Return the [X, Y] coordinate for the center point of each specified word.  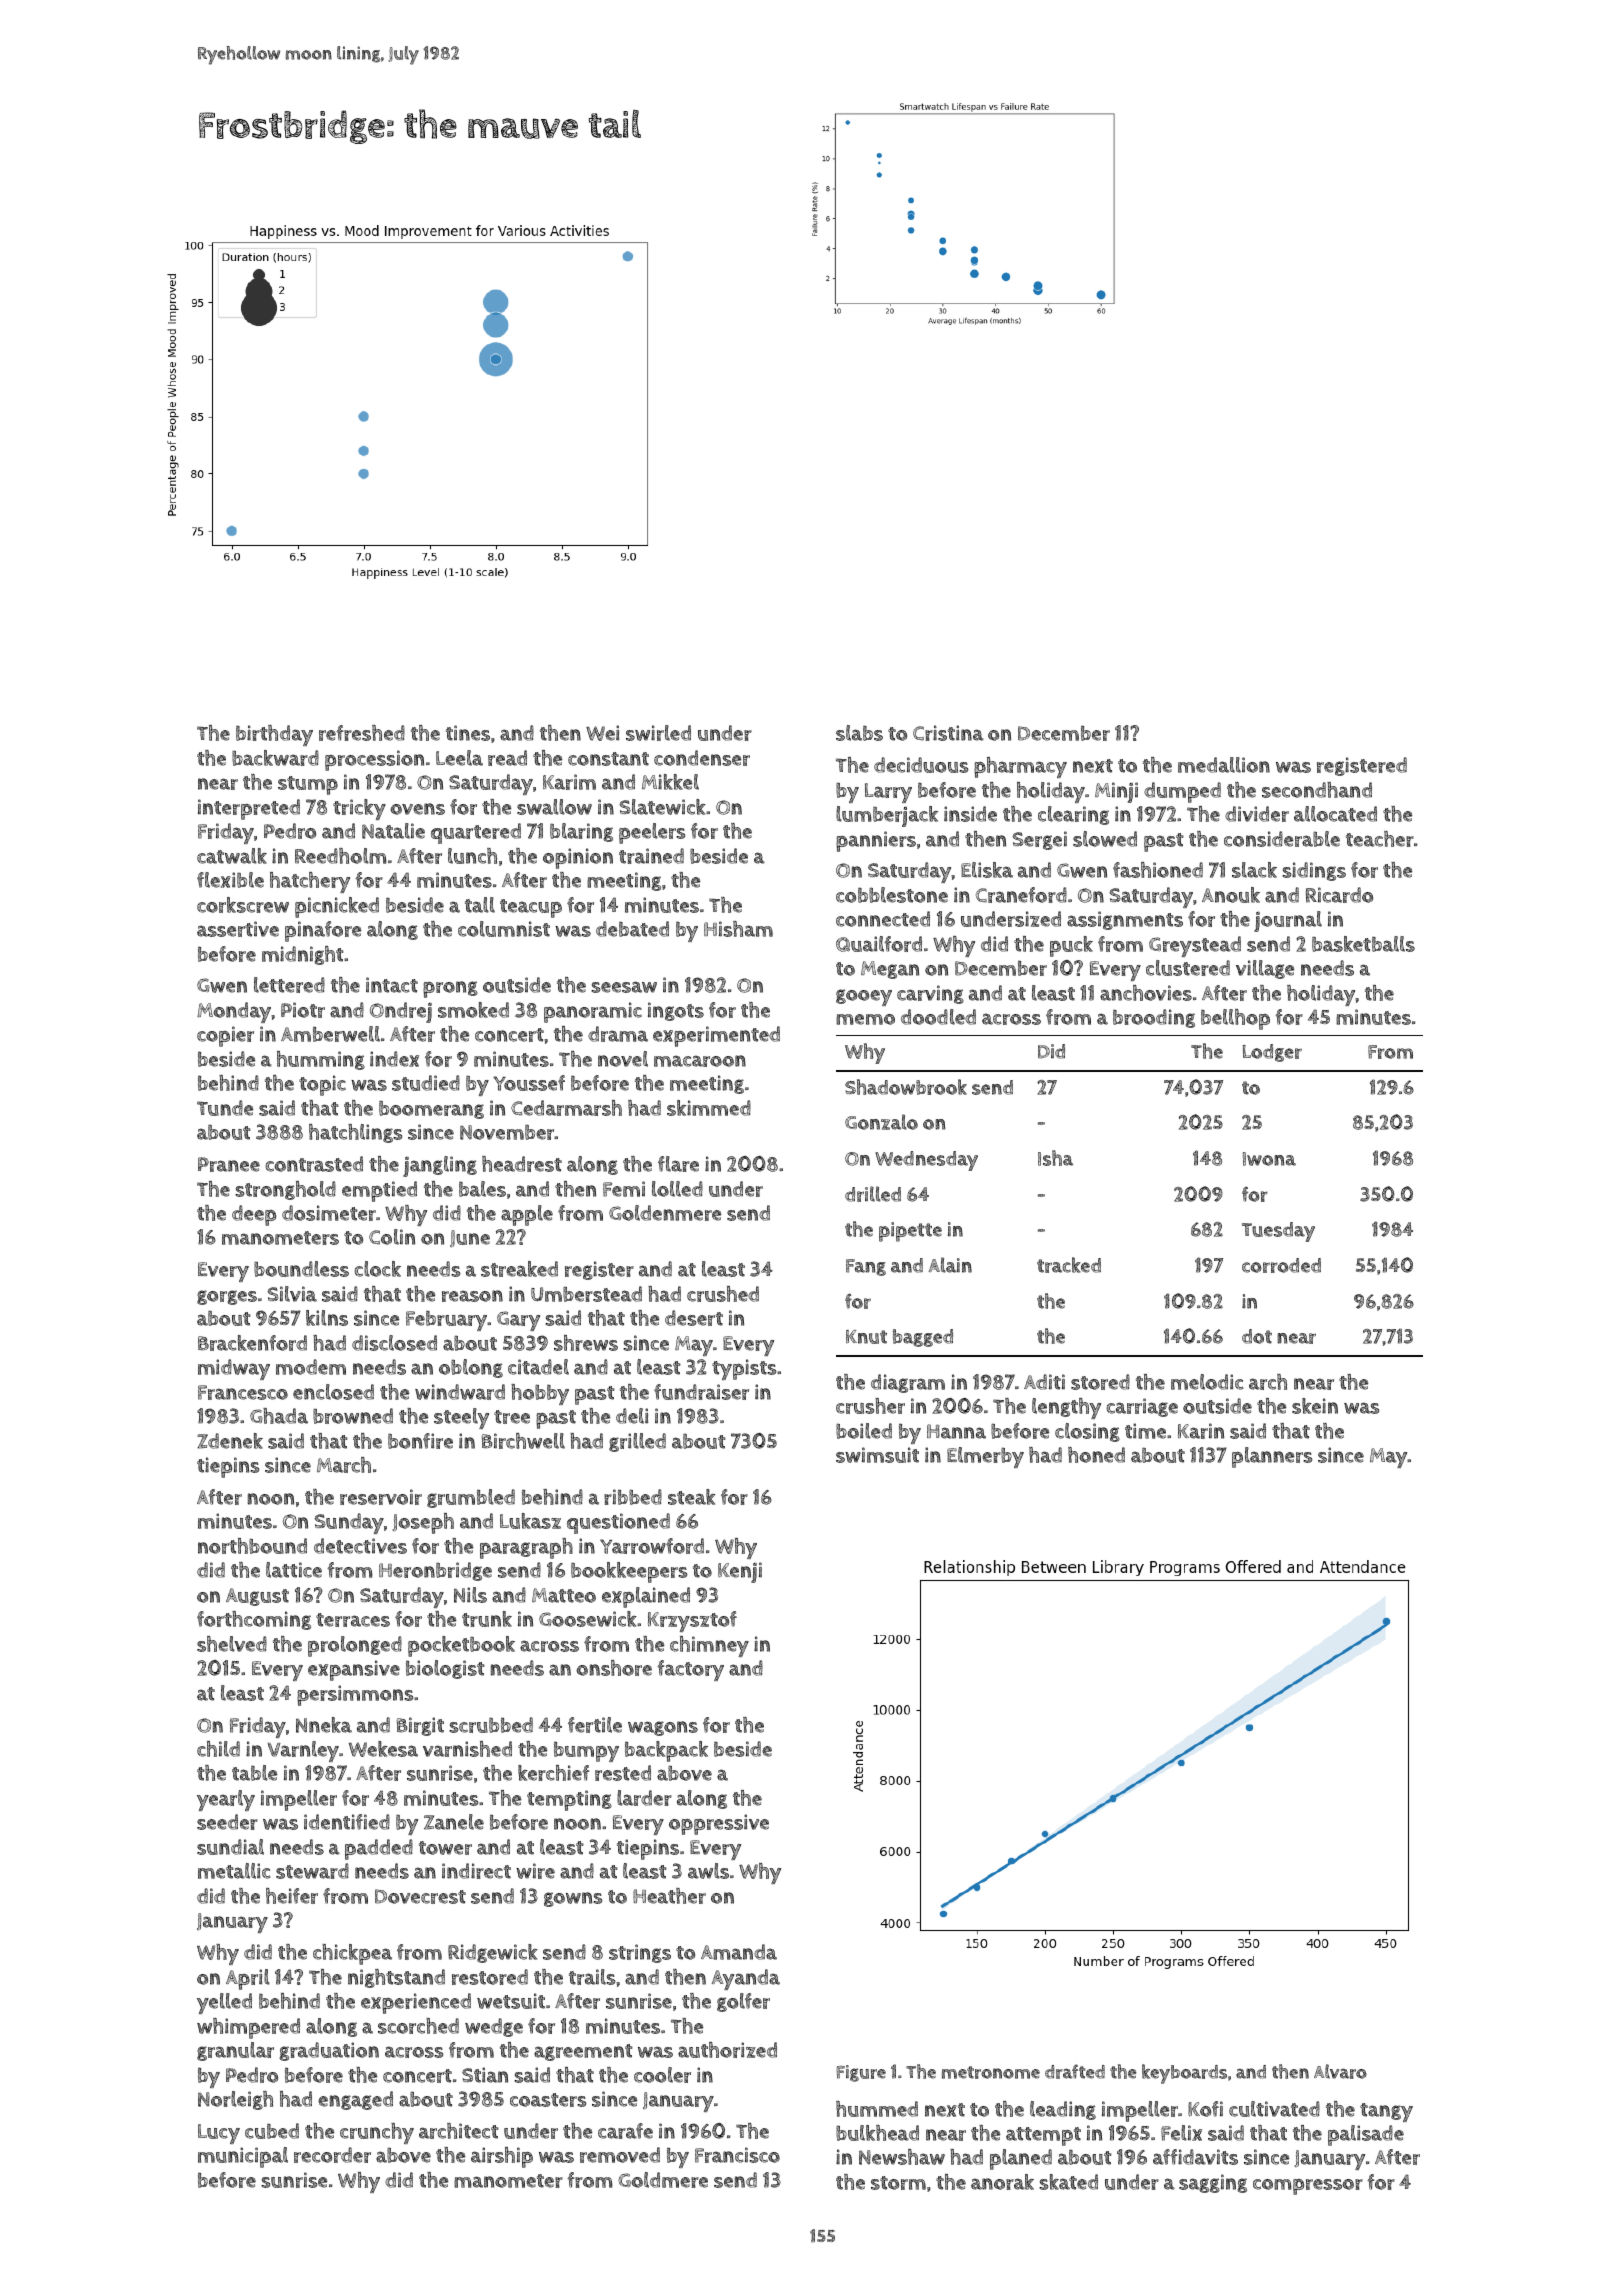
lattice [294, 1570]
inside [970, 814]
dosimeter [329, 1213]
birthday [274, 735]
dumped [1182, 792]
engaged [355, 2100]
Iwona [1269, 1159]
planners [1272, 1457]
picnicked [337, 907]
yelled [224, 2003]
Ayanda [746, 1979]
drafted [1075, 2071]
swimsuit [877, 1455]
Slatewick [662, 807]
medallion [1224, 765]
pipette [910, 1232]
